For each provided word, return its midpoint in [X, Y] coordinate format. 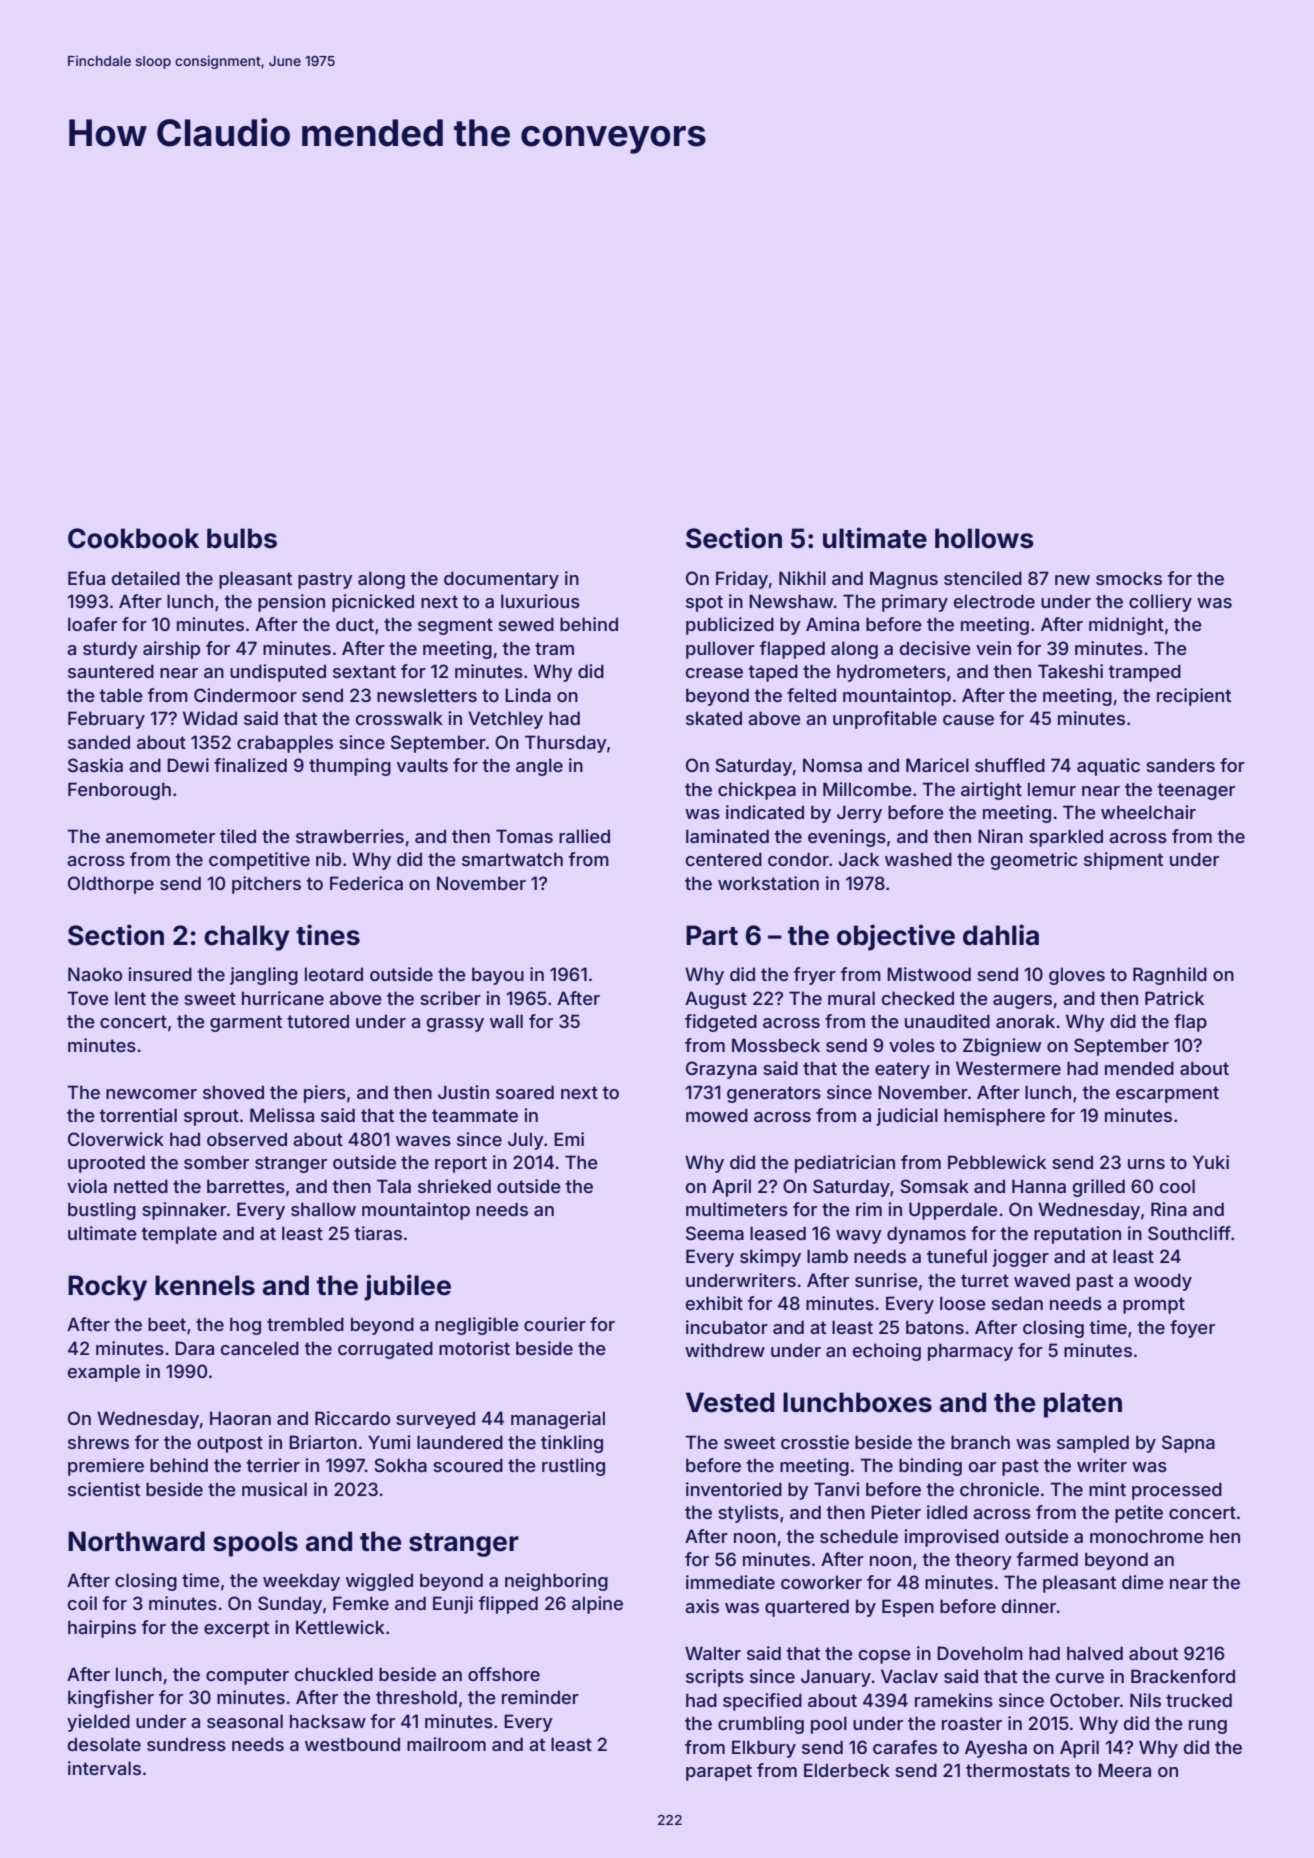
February [106, 720]
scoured [468, 1465]
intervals [104, 1768]
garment [246, 1023]
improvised [951, 1538]
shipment [1123, 861]
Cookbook [133, 538]
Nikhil [802, 578]
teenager [1196, 791]
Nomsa [832, 765]
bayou [498, 976]
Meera [1124, 1770]
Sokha [400, 1465]
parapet [719, 1772]
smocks [1129, 578]
